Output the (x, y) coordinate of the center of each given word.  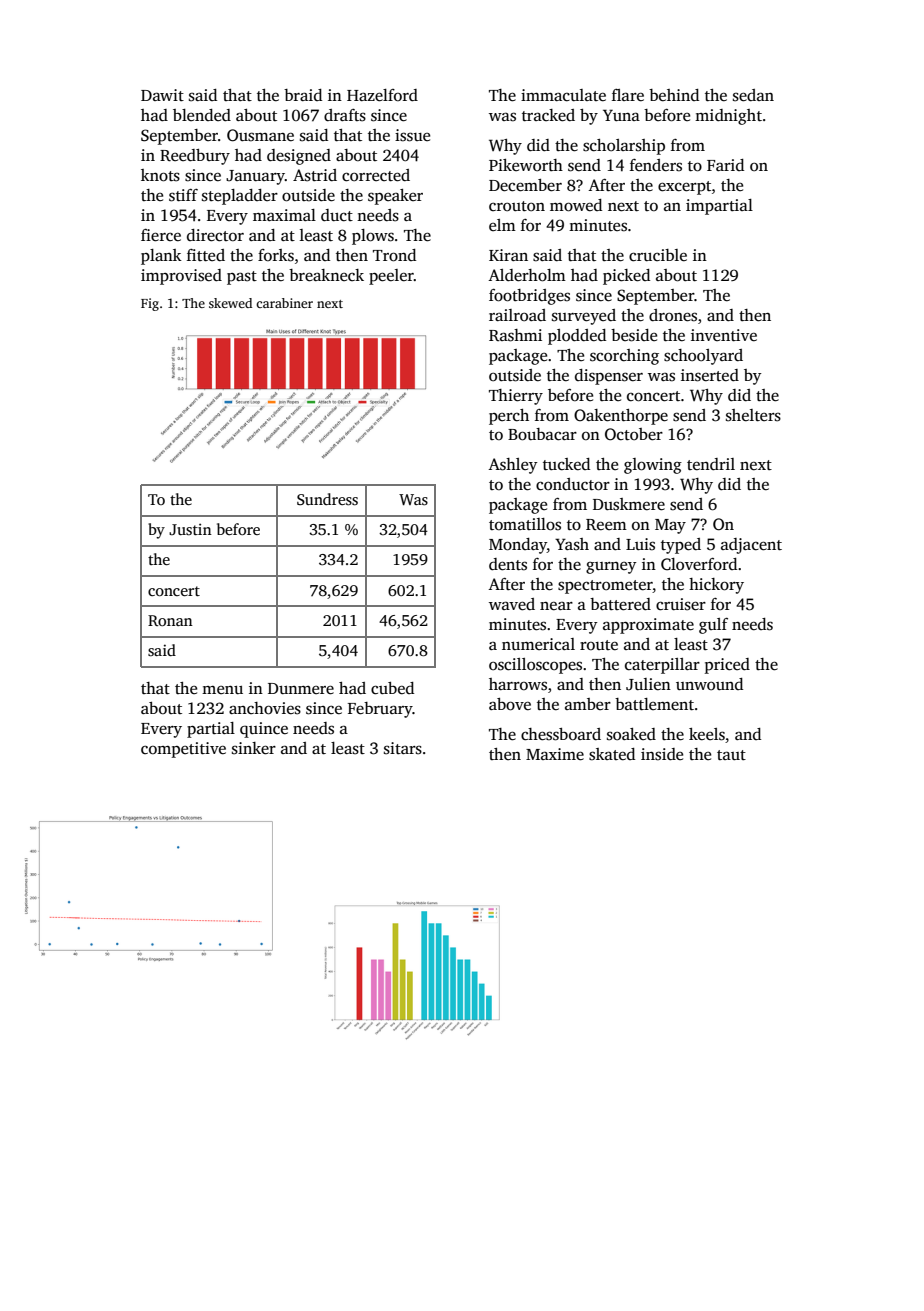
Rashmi (515, 335)
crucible (658, 255)
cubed (392, 688)
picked (626, 277)
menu (222, 690)
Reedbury (195, 157)
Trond (394, 255)
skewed (230, 303)
